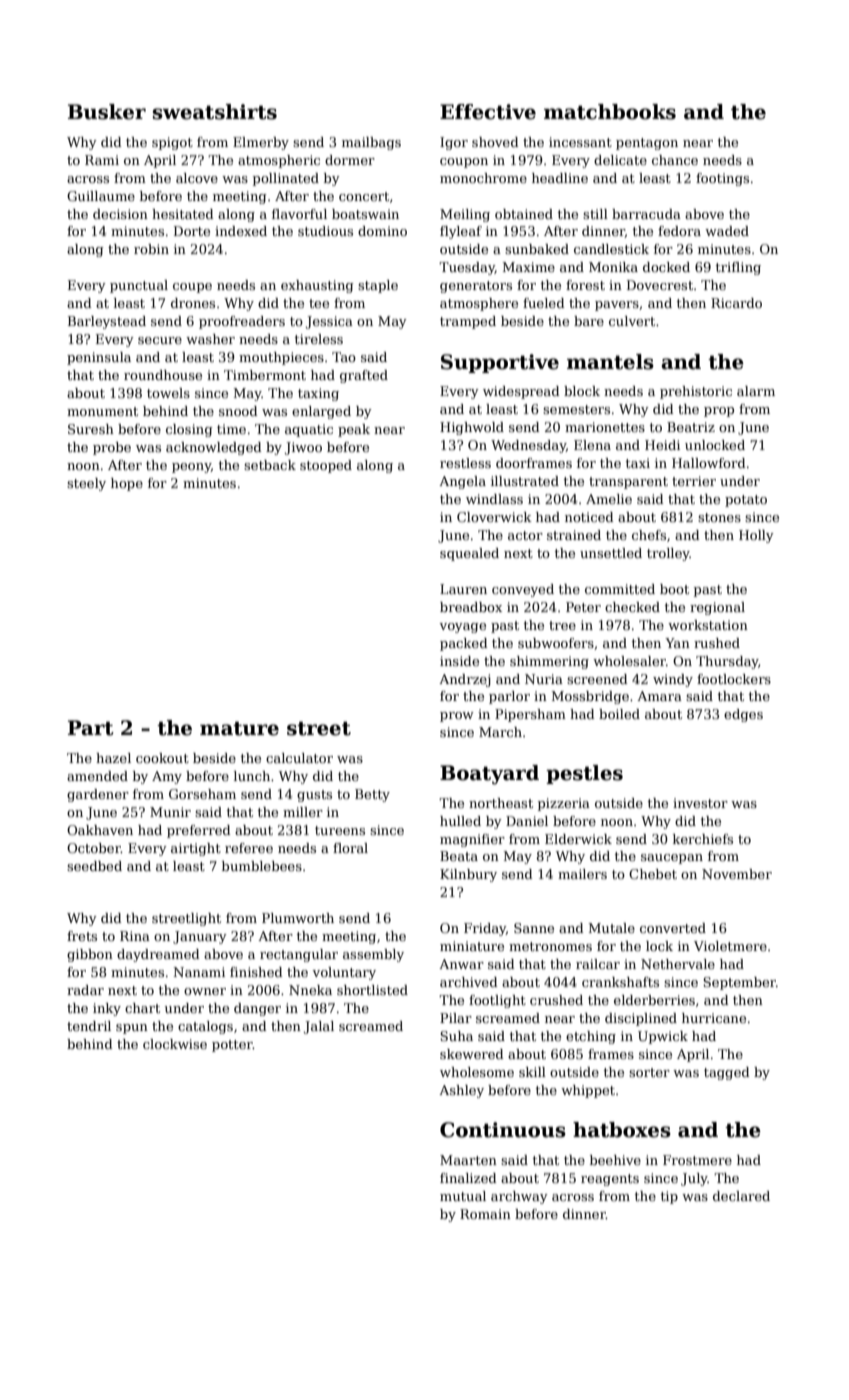  Describe the element at coordinates (91, 728) in the screenshot. I see `Part` at that location.
